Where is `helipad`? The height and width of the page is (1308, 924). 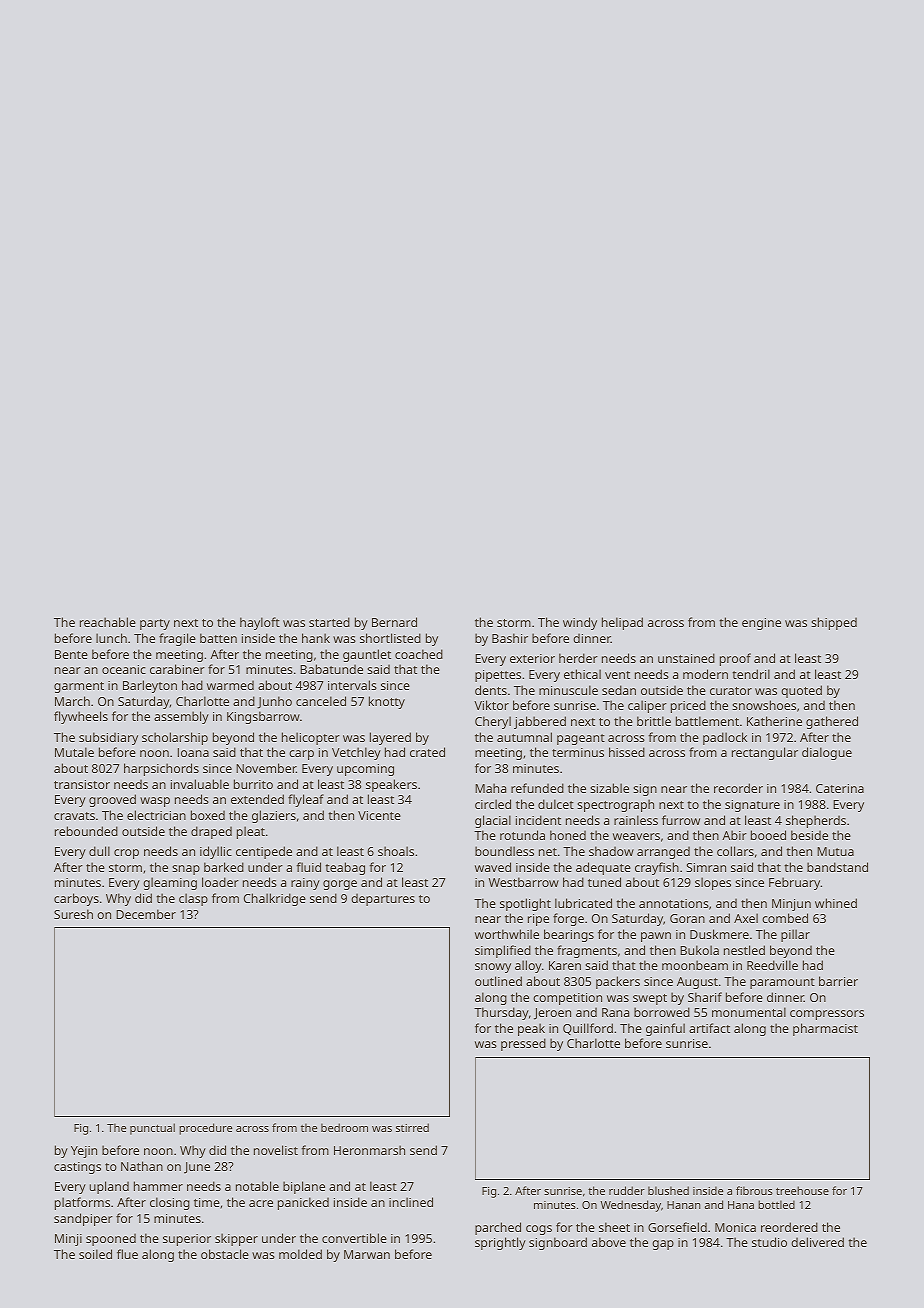
helipad is located at coordinates (622, 623).
